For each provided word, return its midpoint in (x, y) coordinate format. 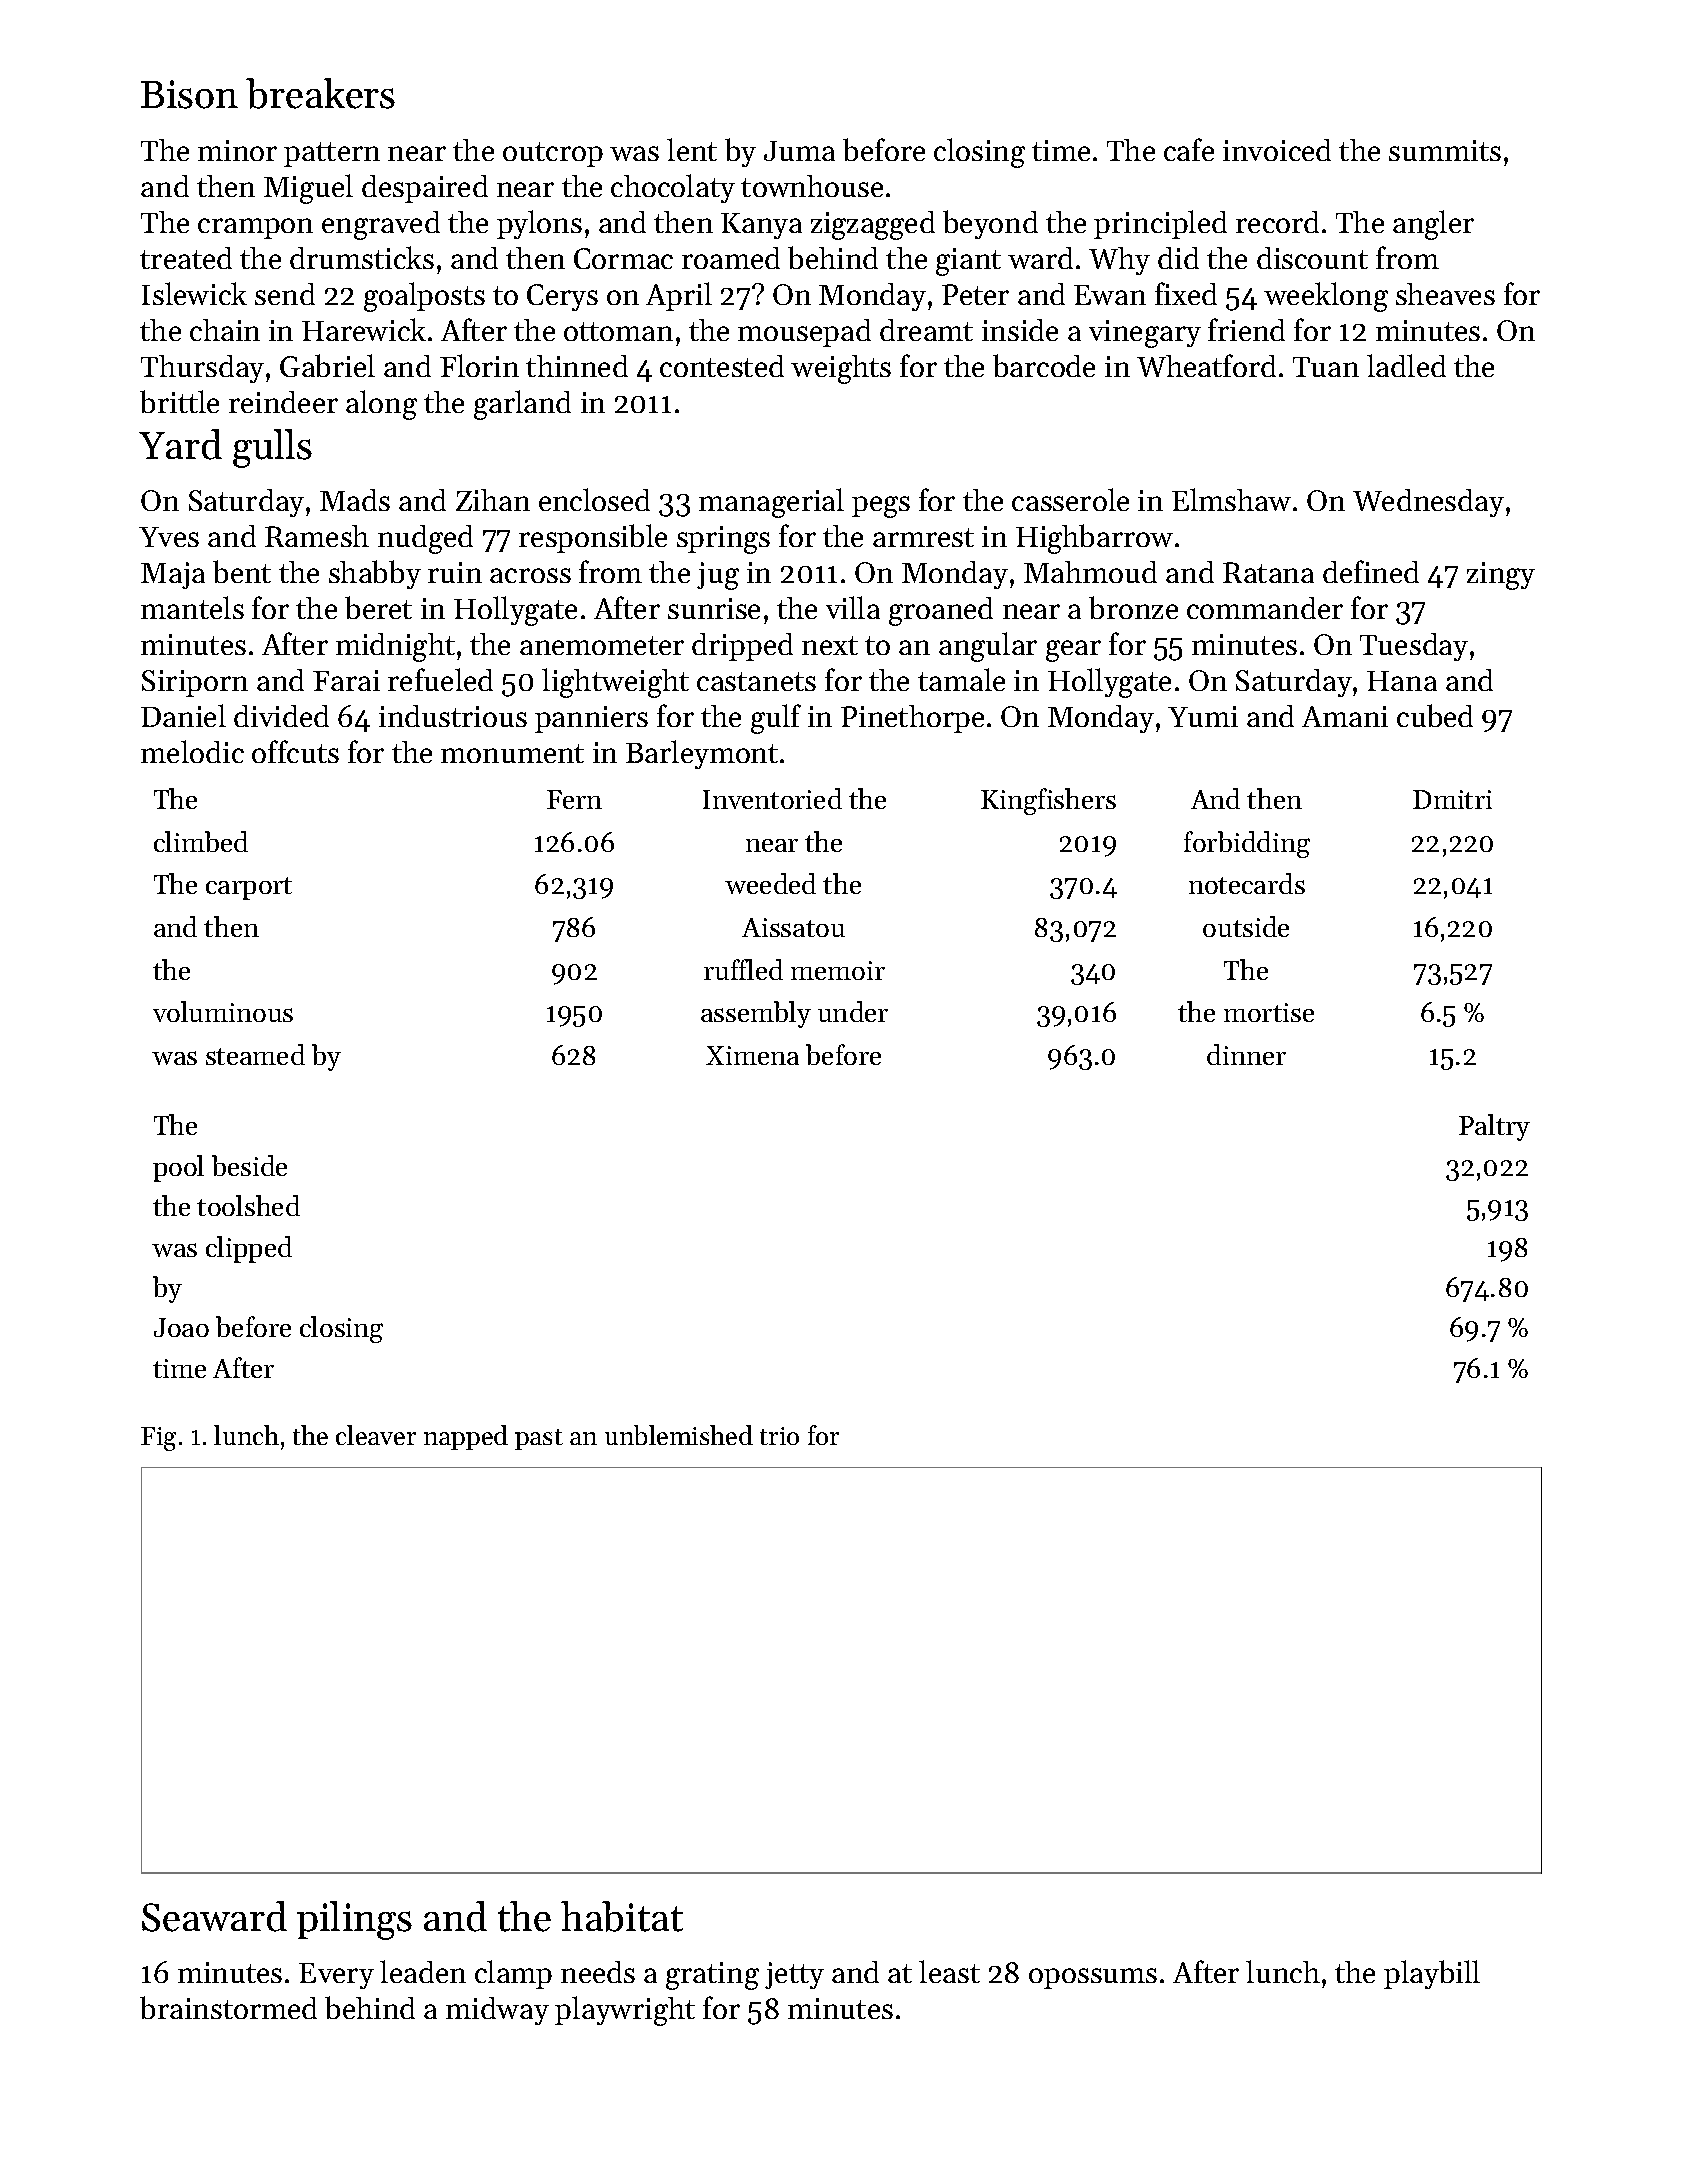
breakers (320, 93)
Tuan (1326, 367)
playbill (1432, 1974)
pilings (354, 1920)
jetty (794, 1975)
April (679, 296)
